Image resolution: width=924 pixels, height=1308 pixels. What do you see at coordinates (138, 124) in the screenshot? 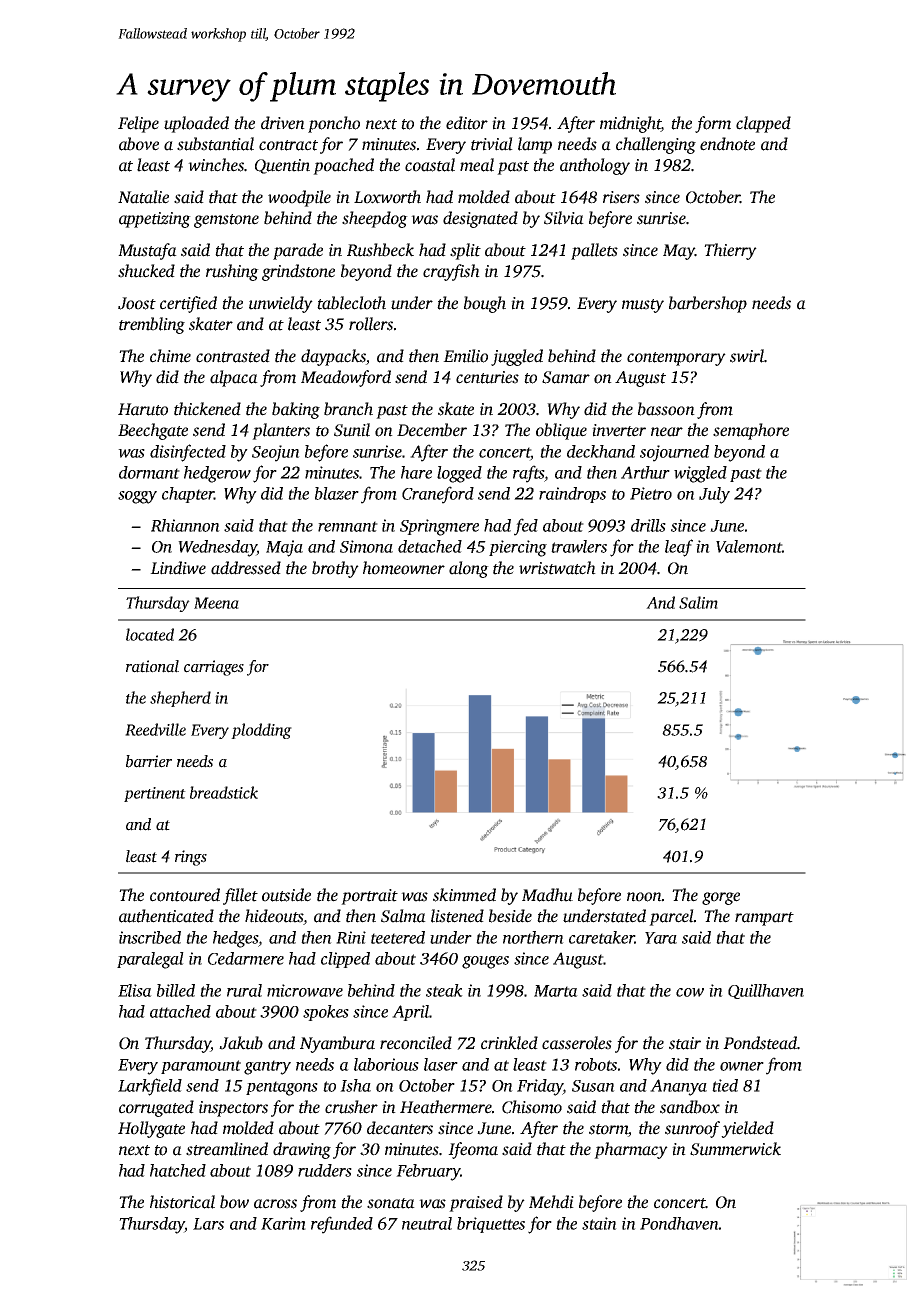
I see `Felipe` at bounding box center [138, 124].
